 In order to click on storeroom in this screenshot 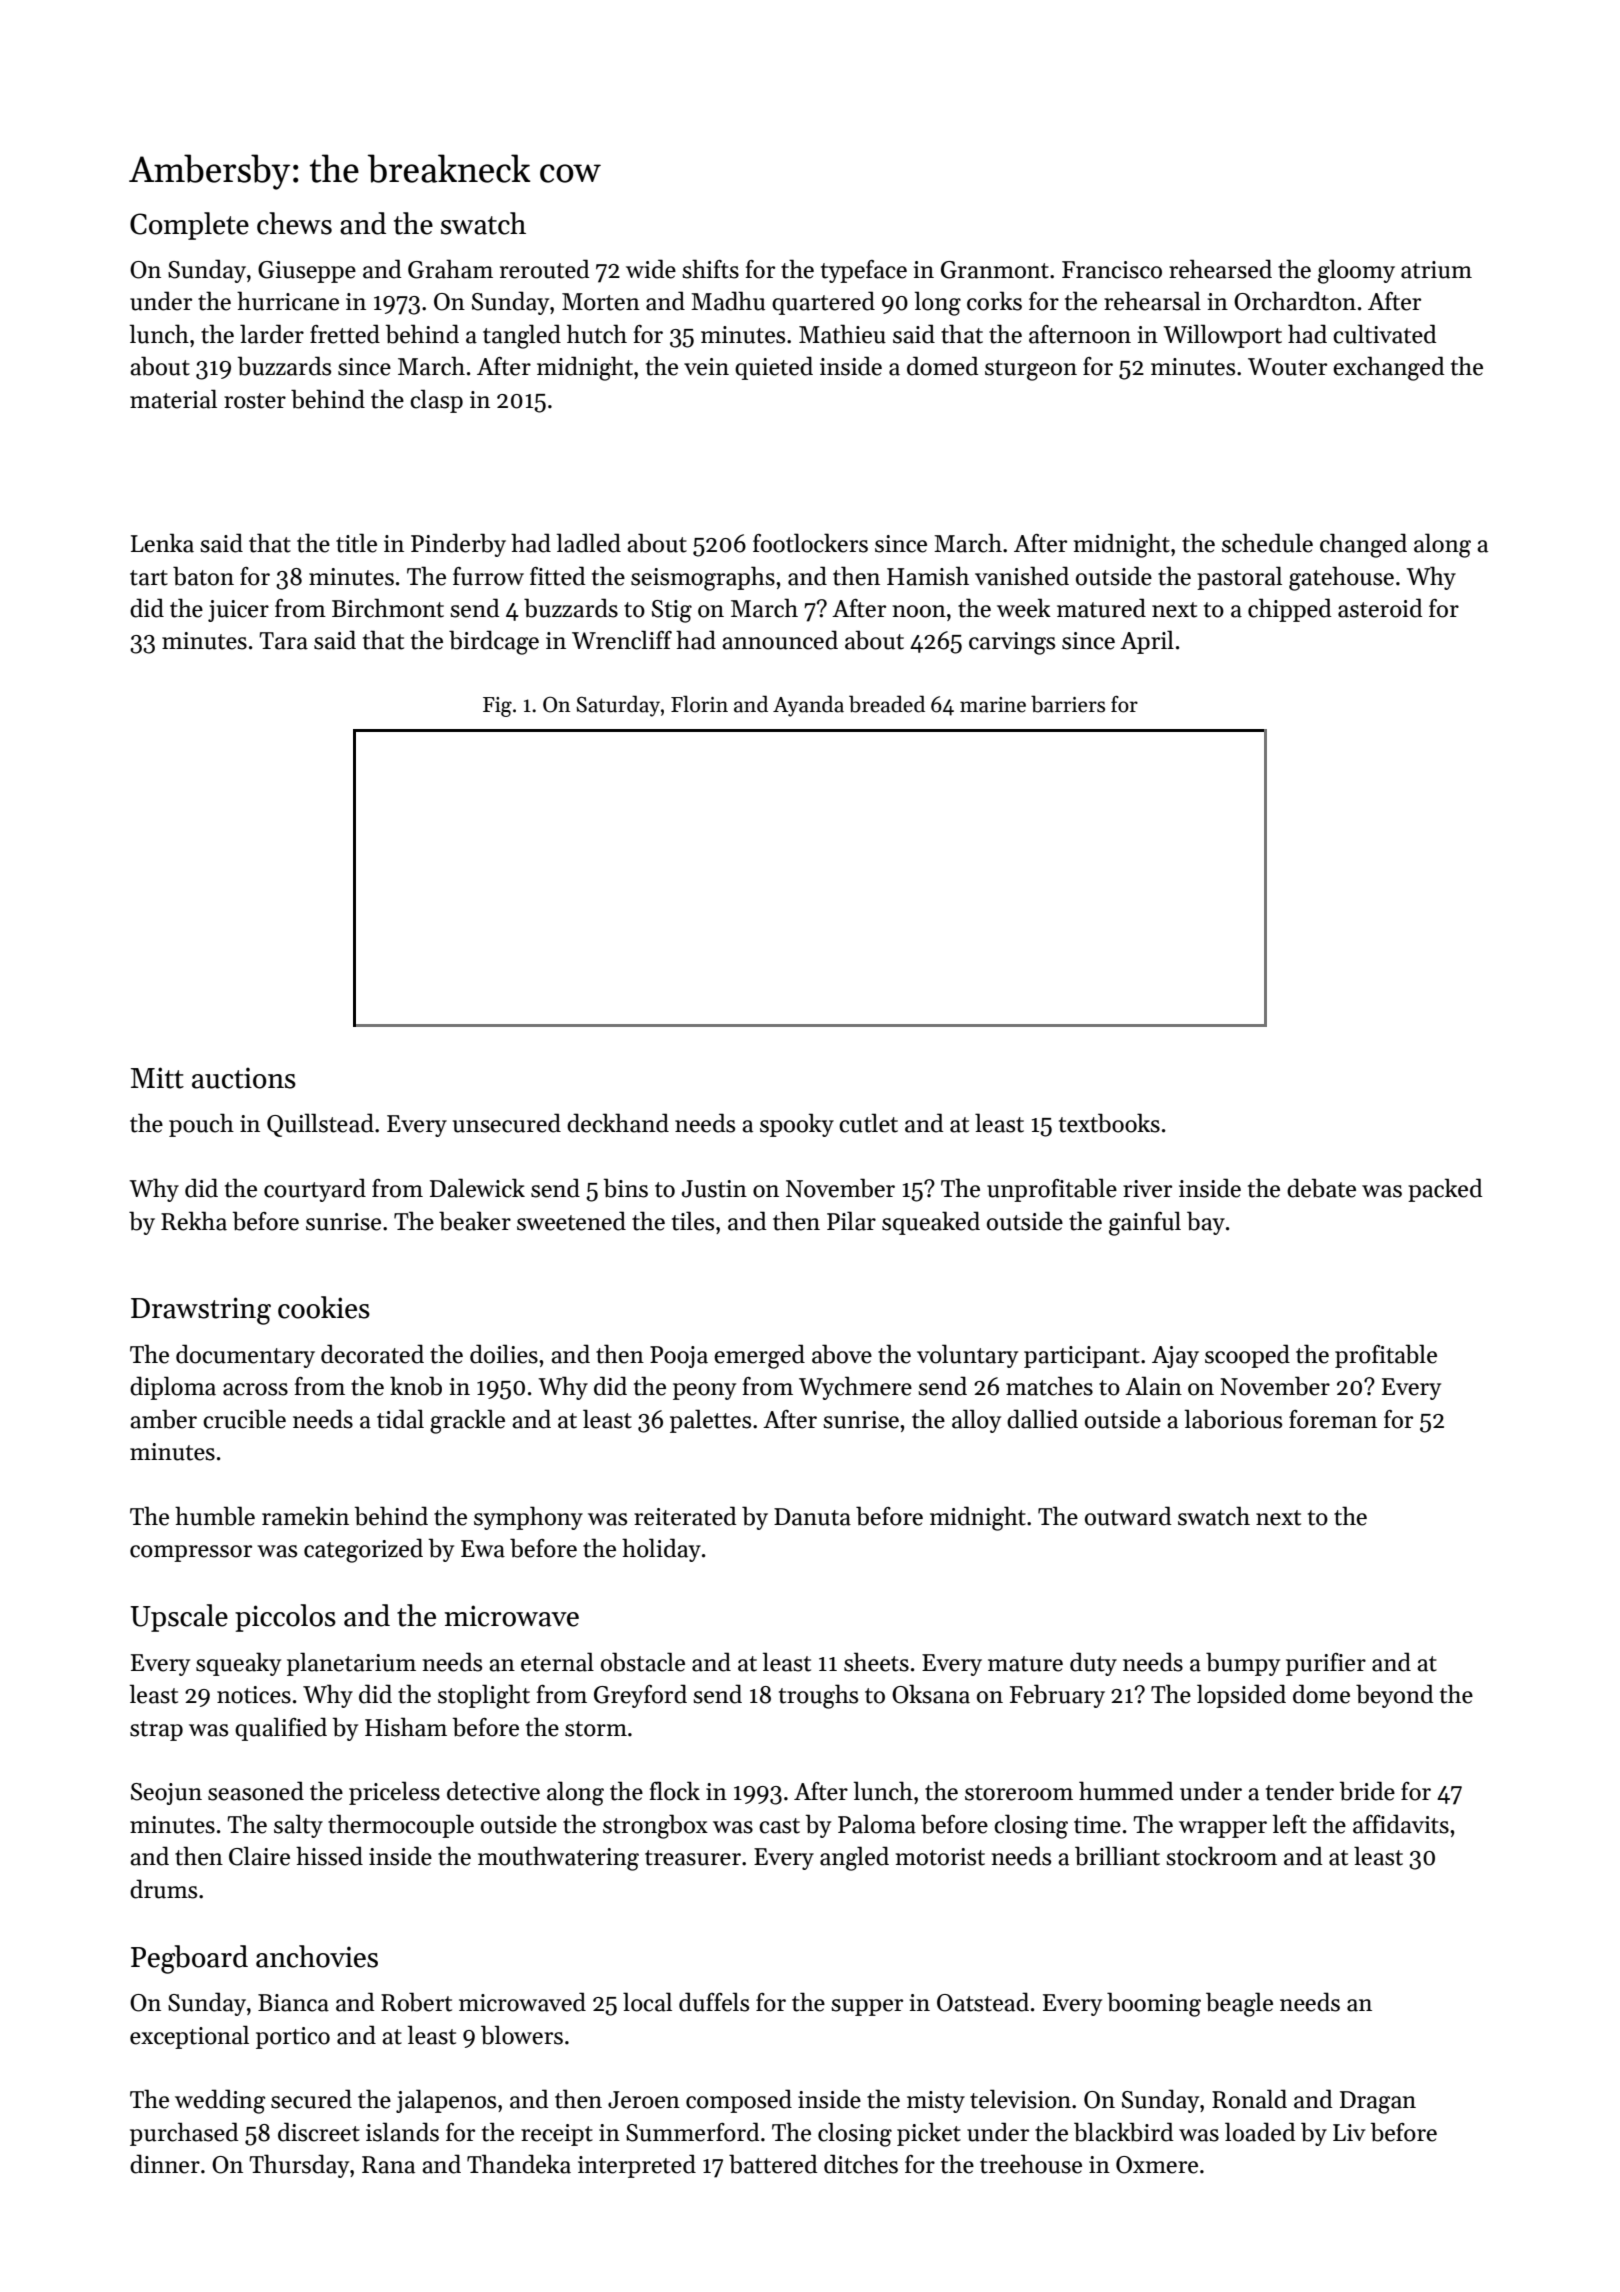, I will do `click(1019, 1793)`.
